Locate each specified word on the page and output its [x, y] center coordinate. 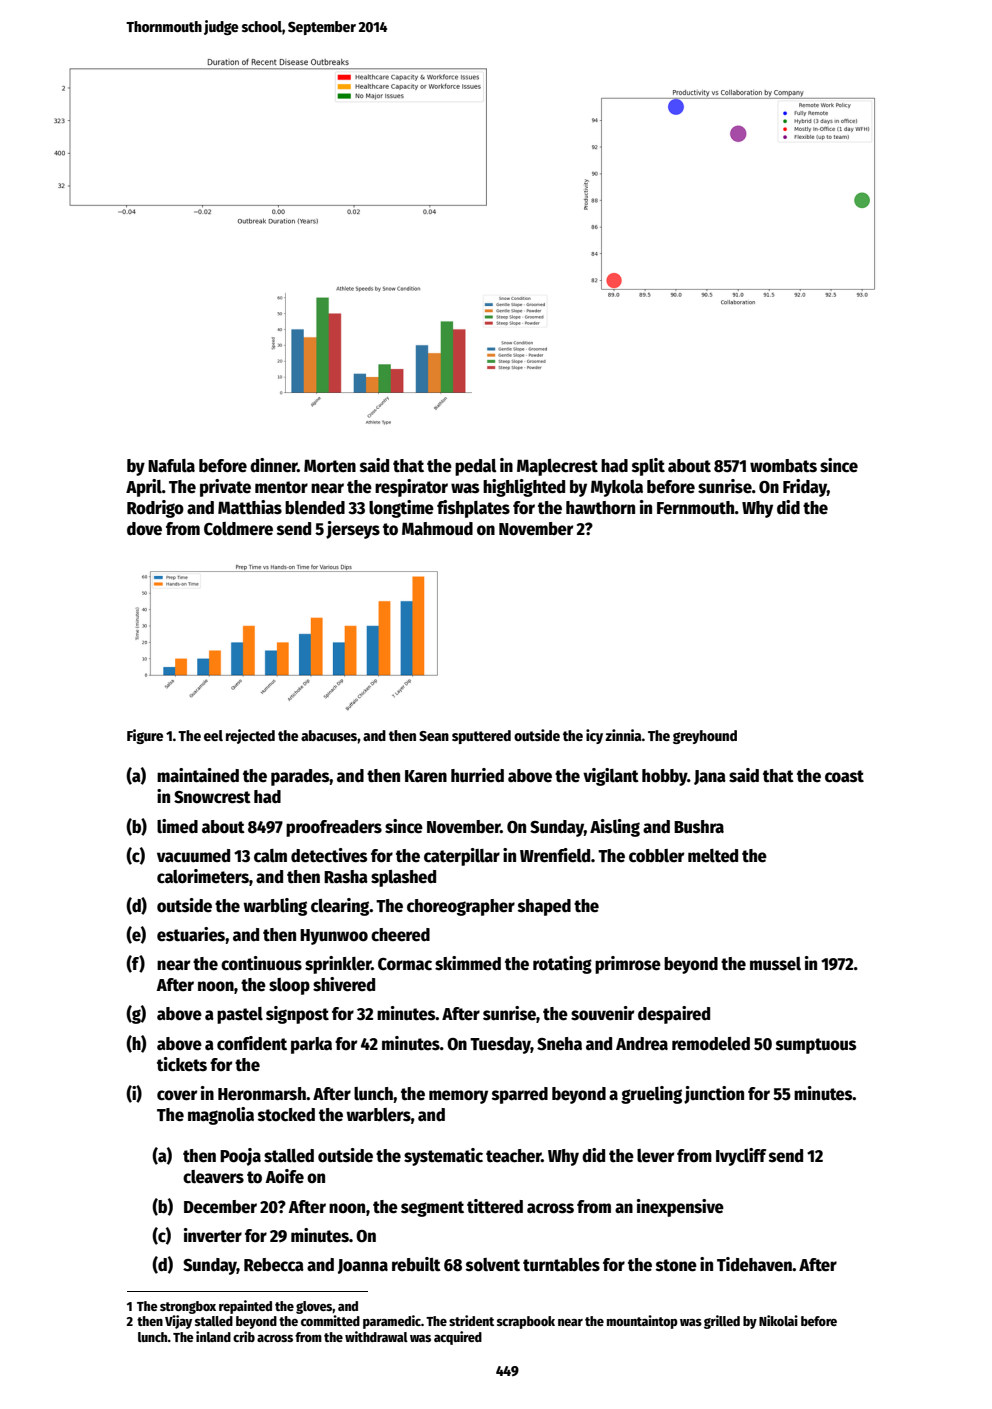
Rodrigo [155, 509]
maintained [198, 775]
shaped [544, 907]
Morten [330, 466]
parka [311, 1045]
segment [432, 1209]
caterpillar [462, 857]
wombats [783, 466]
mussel [775, 964]
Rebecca [274, 1265]
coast [844, 776]
